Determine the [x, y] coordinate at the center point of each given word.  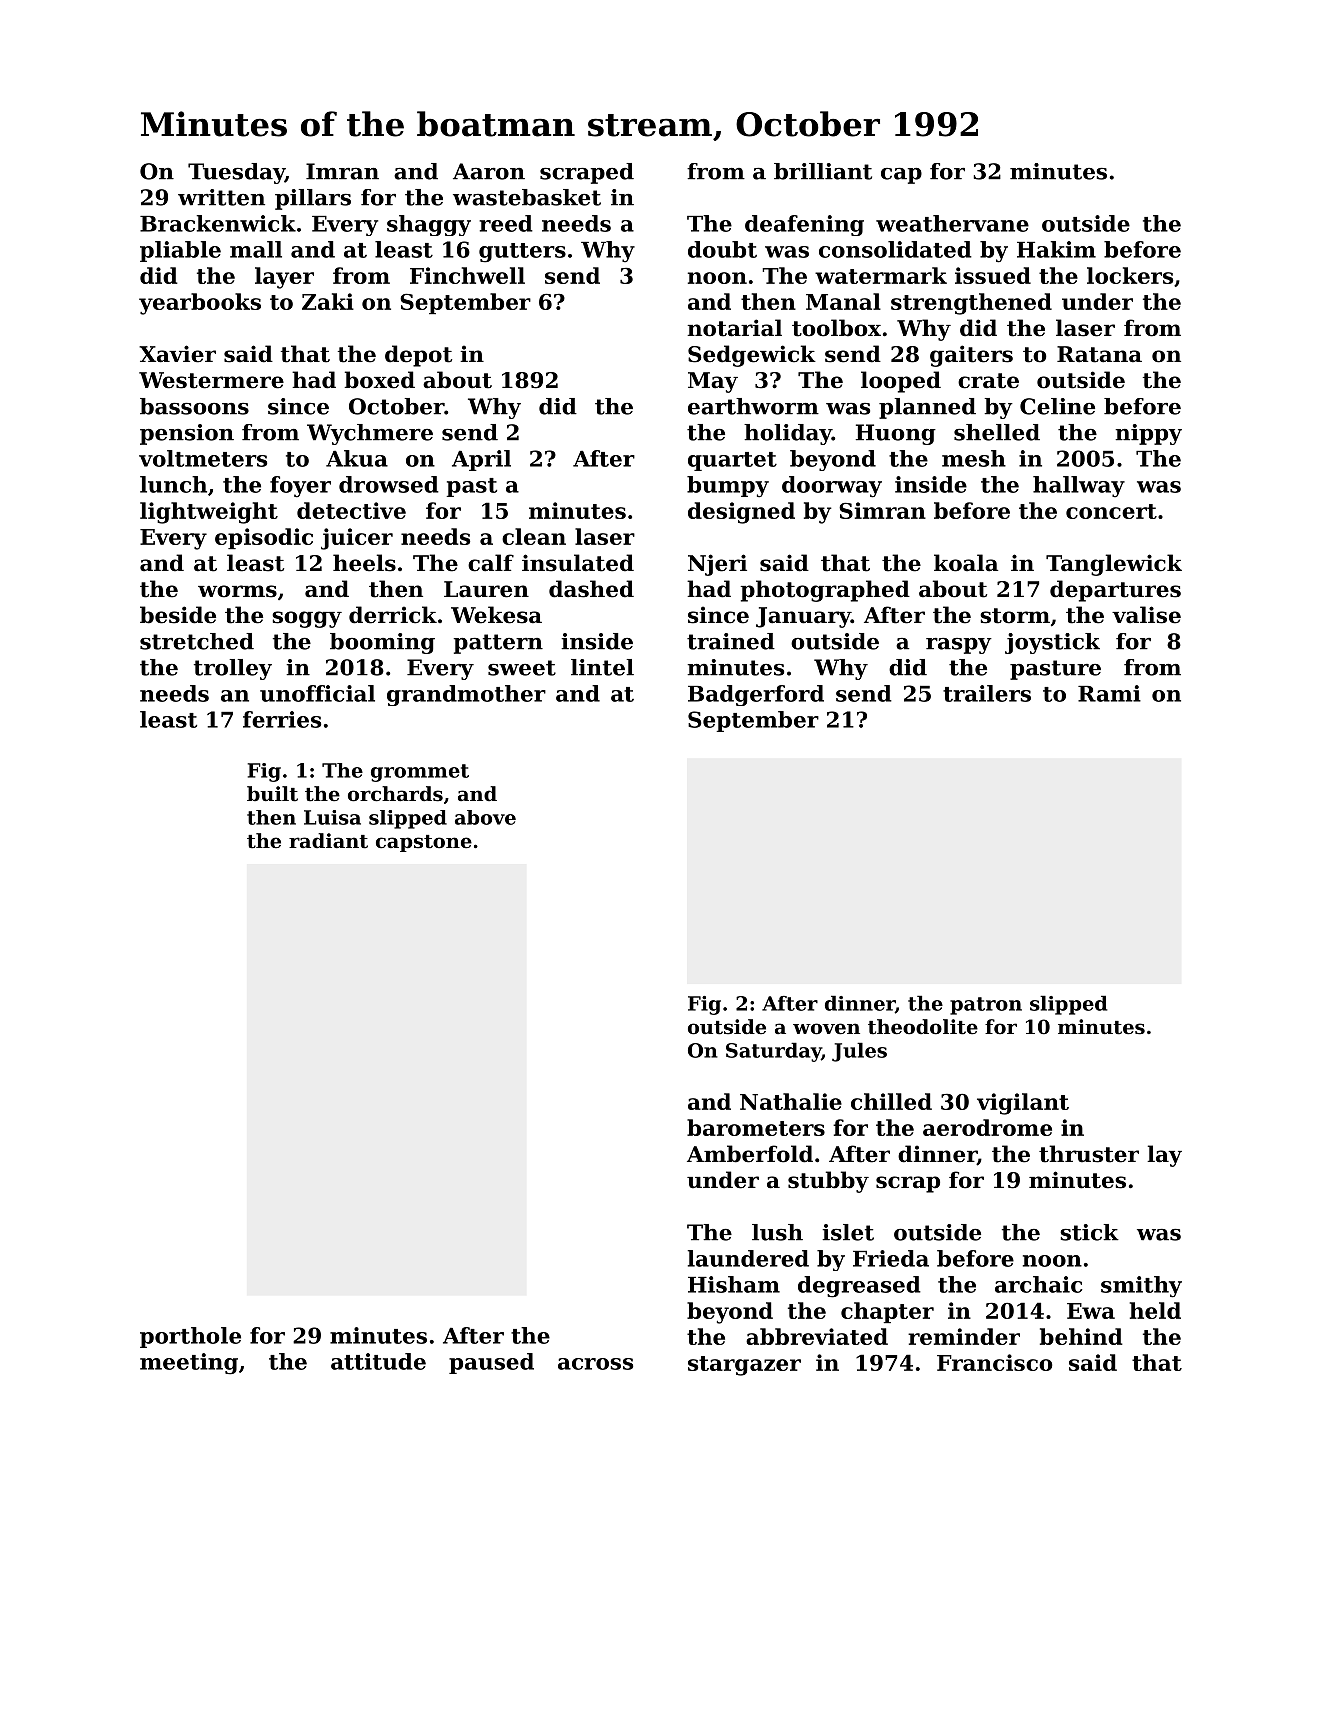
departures [1115, 591]
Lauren [486, 589]
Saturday [774, 1052]
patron [986, 1006]
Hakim [1056, 249]
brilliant [823, 171]
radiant [328, 841]
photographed [825, 591]
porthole [190, 1337]
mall [256, 249]
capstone [424, 843]
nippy [1148, 434]
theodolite [923, 1027]
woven [826, 1029]
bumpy [728, 487]
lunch [173, 484]
